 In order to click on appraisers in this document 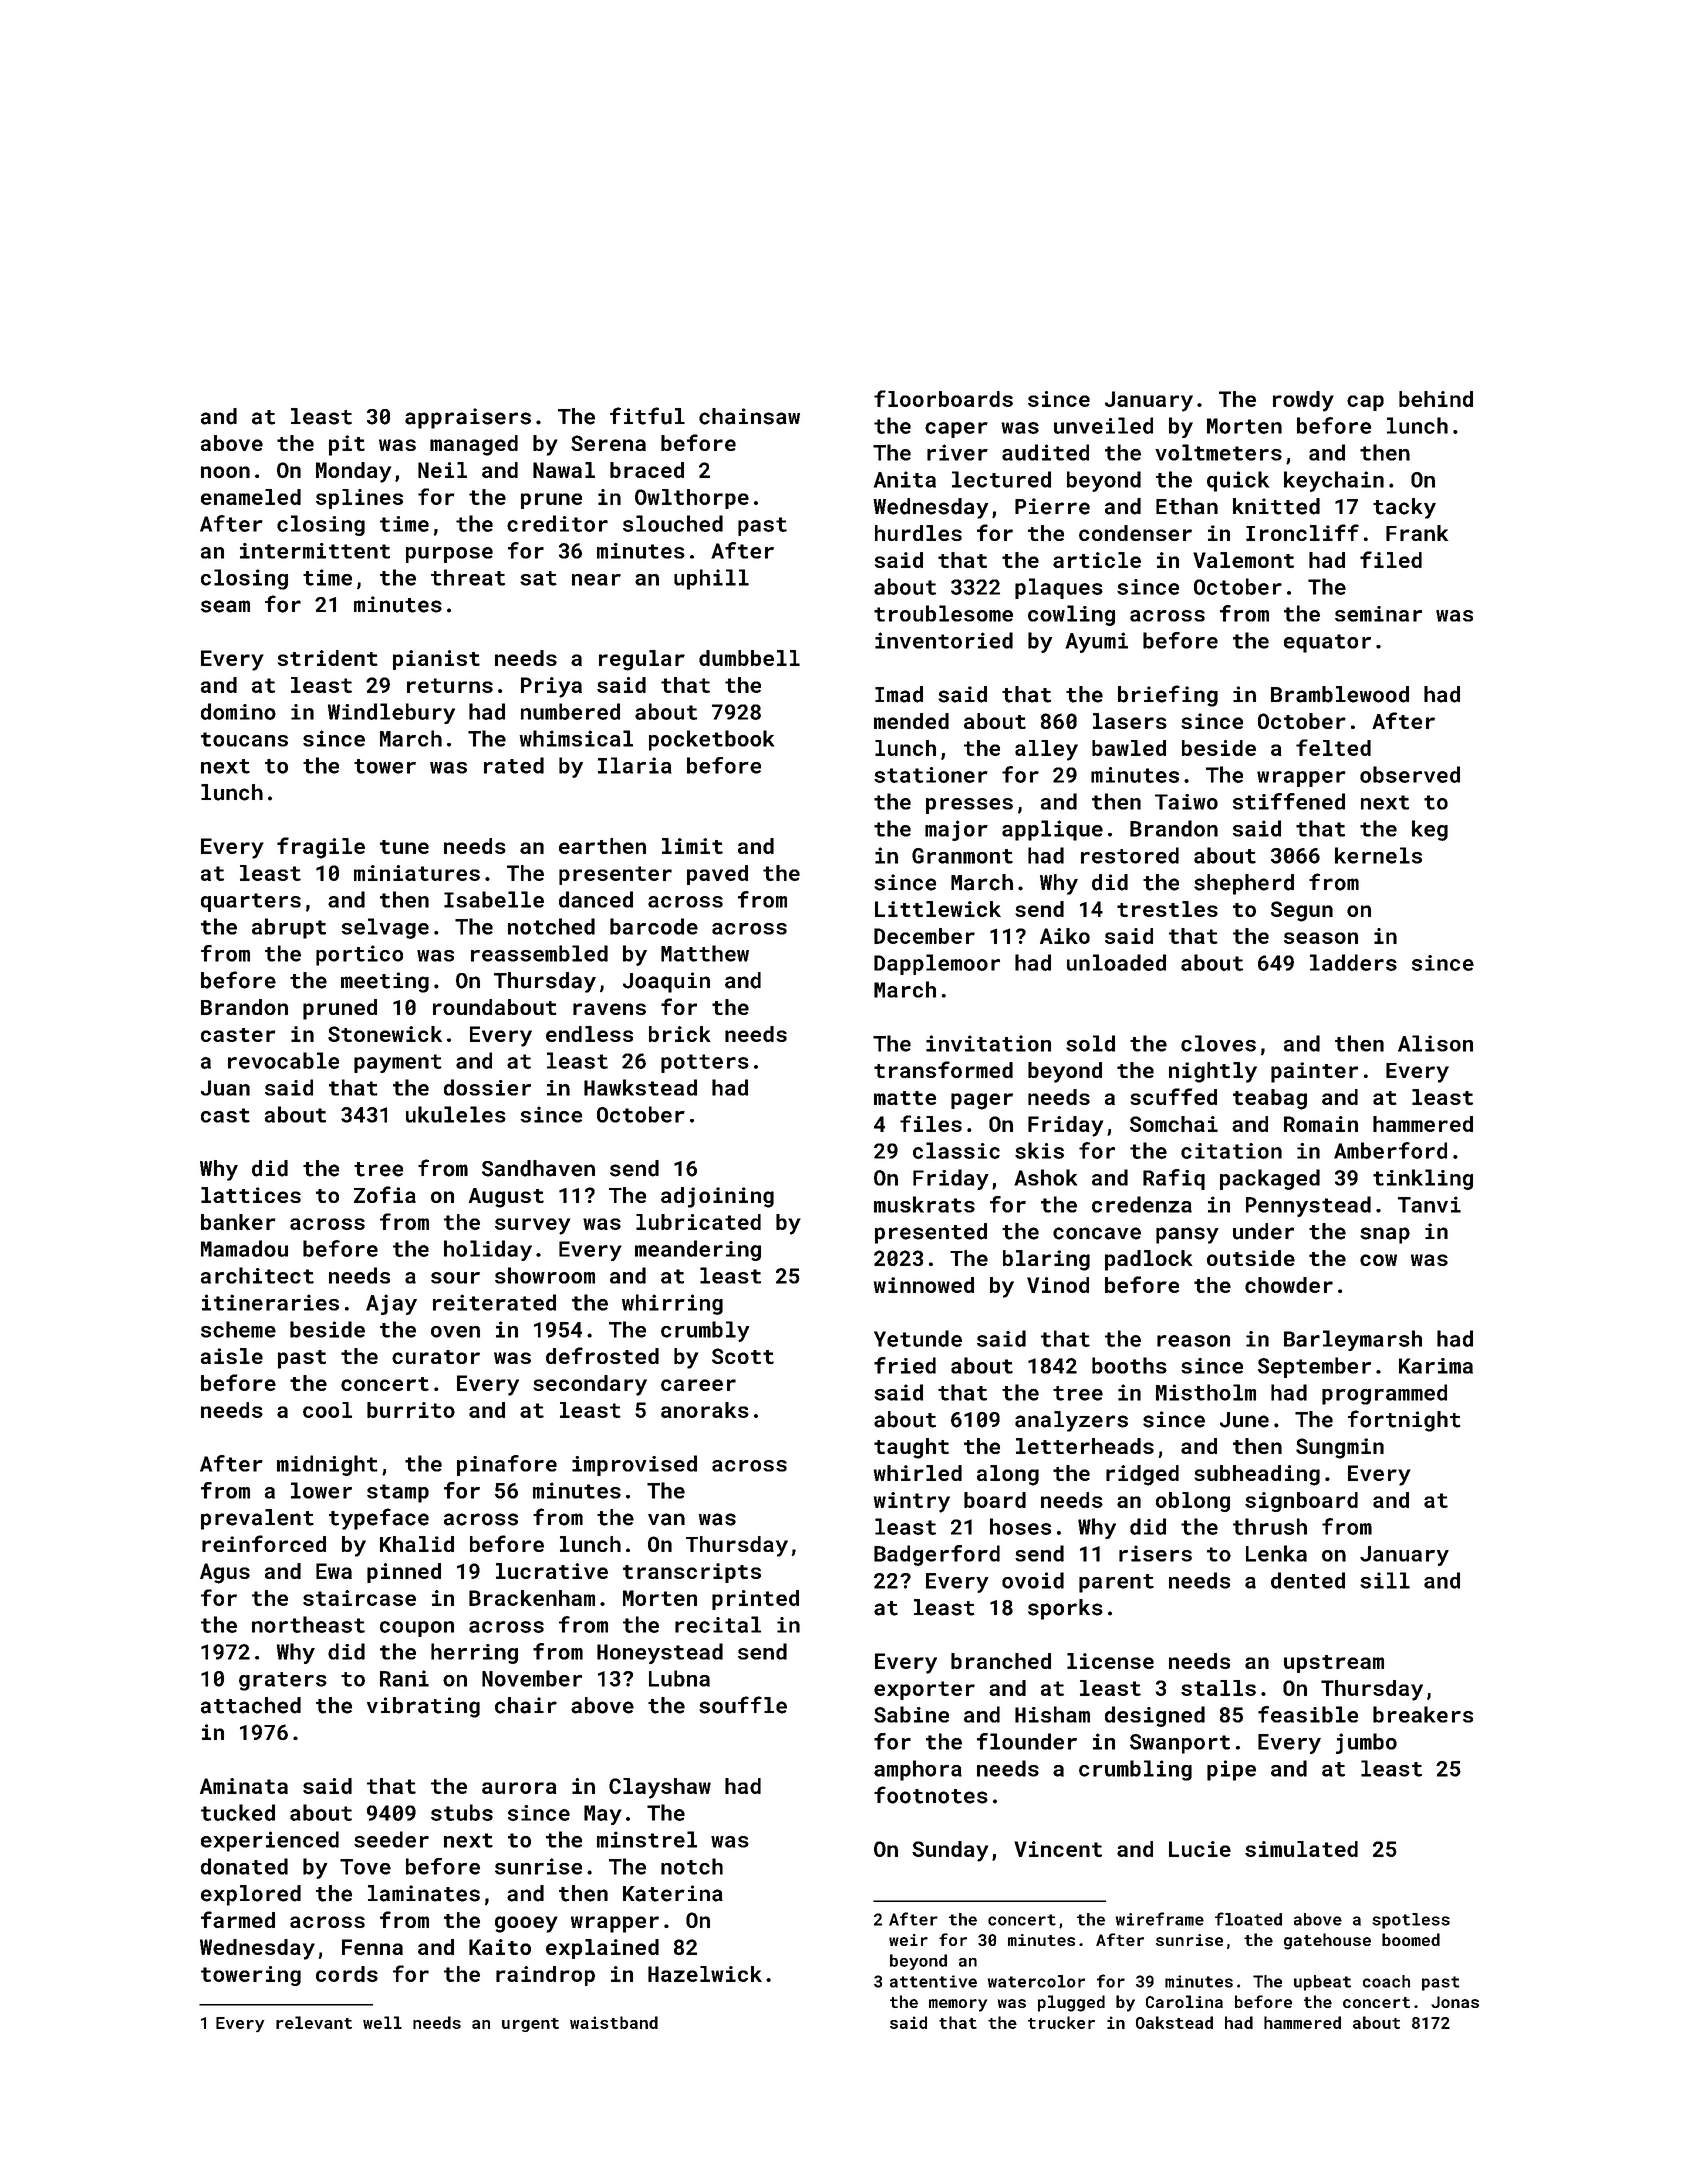, I will do `click(468, 418)`.
